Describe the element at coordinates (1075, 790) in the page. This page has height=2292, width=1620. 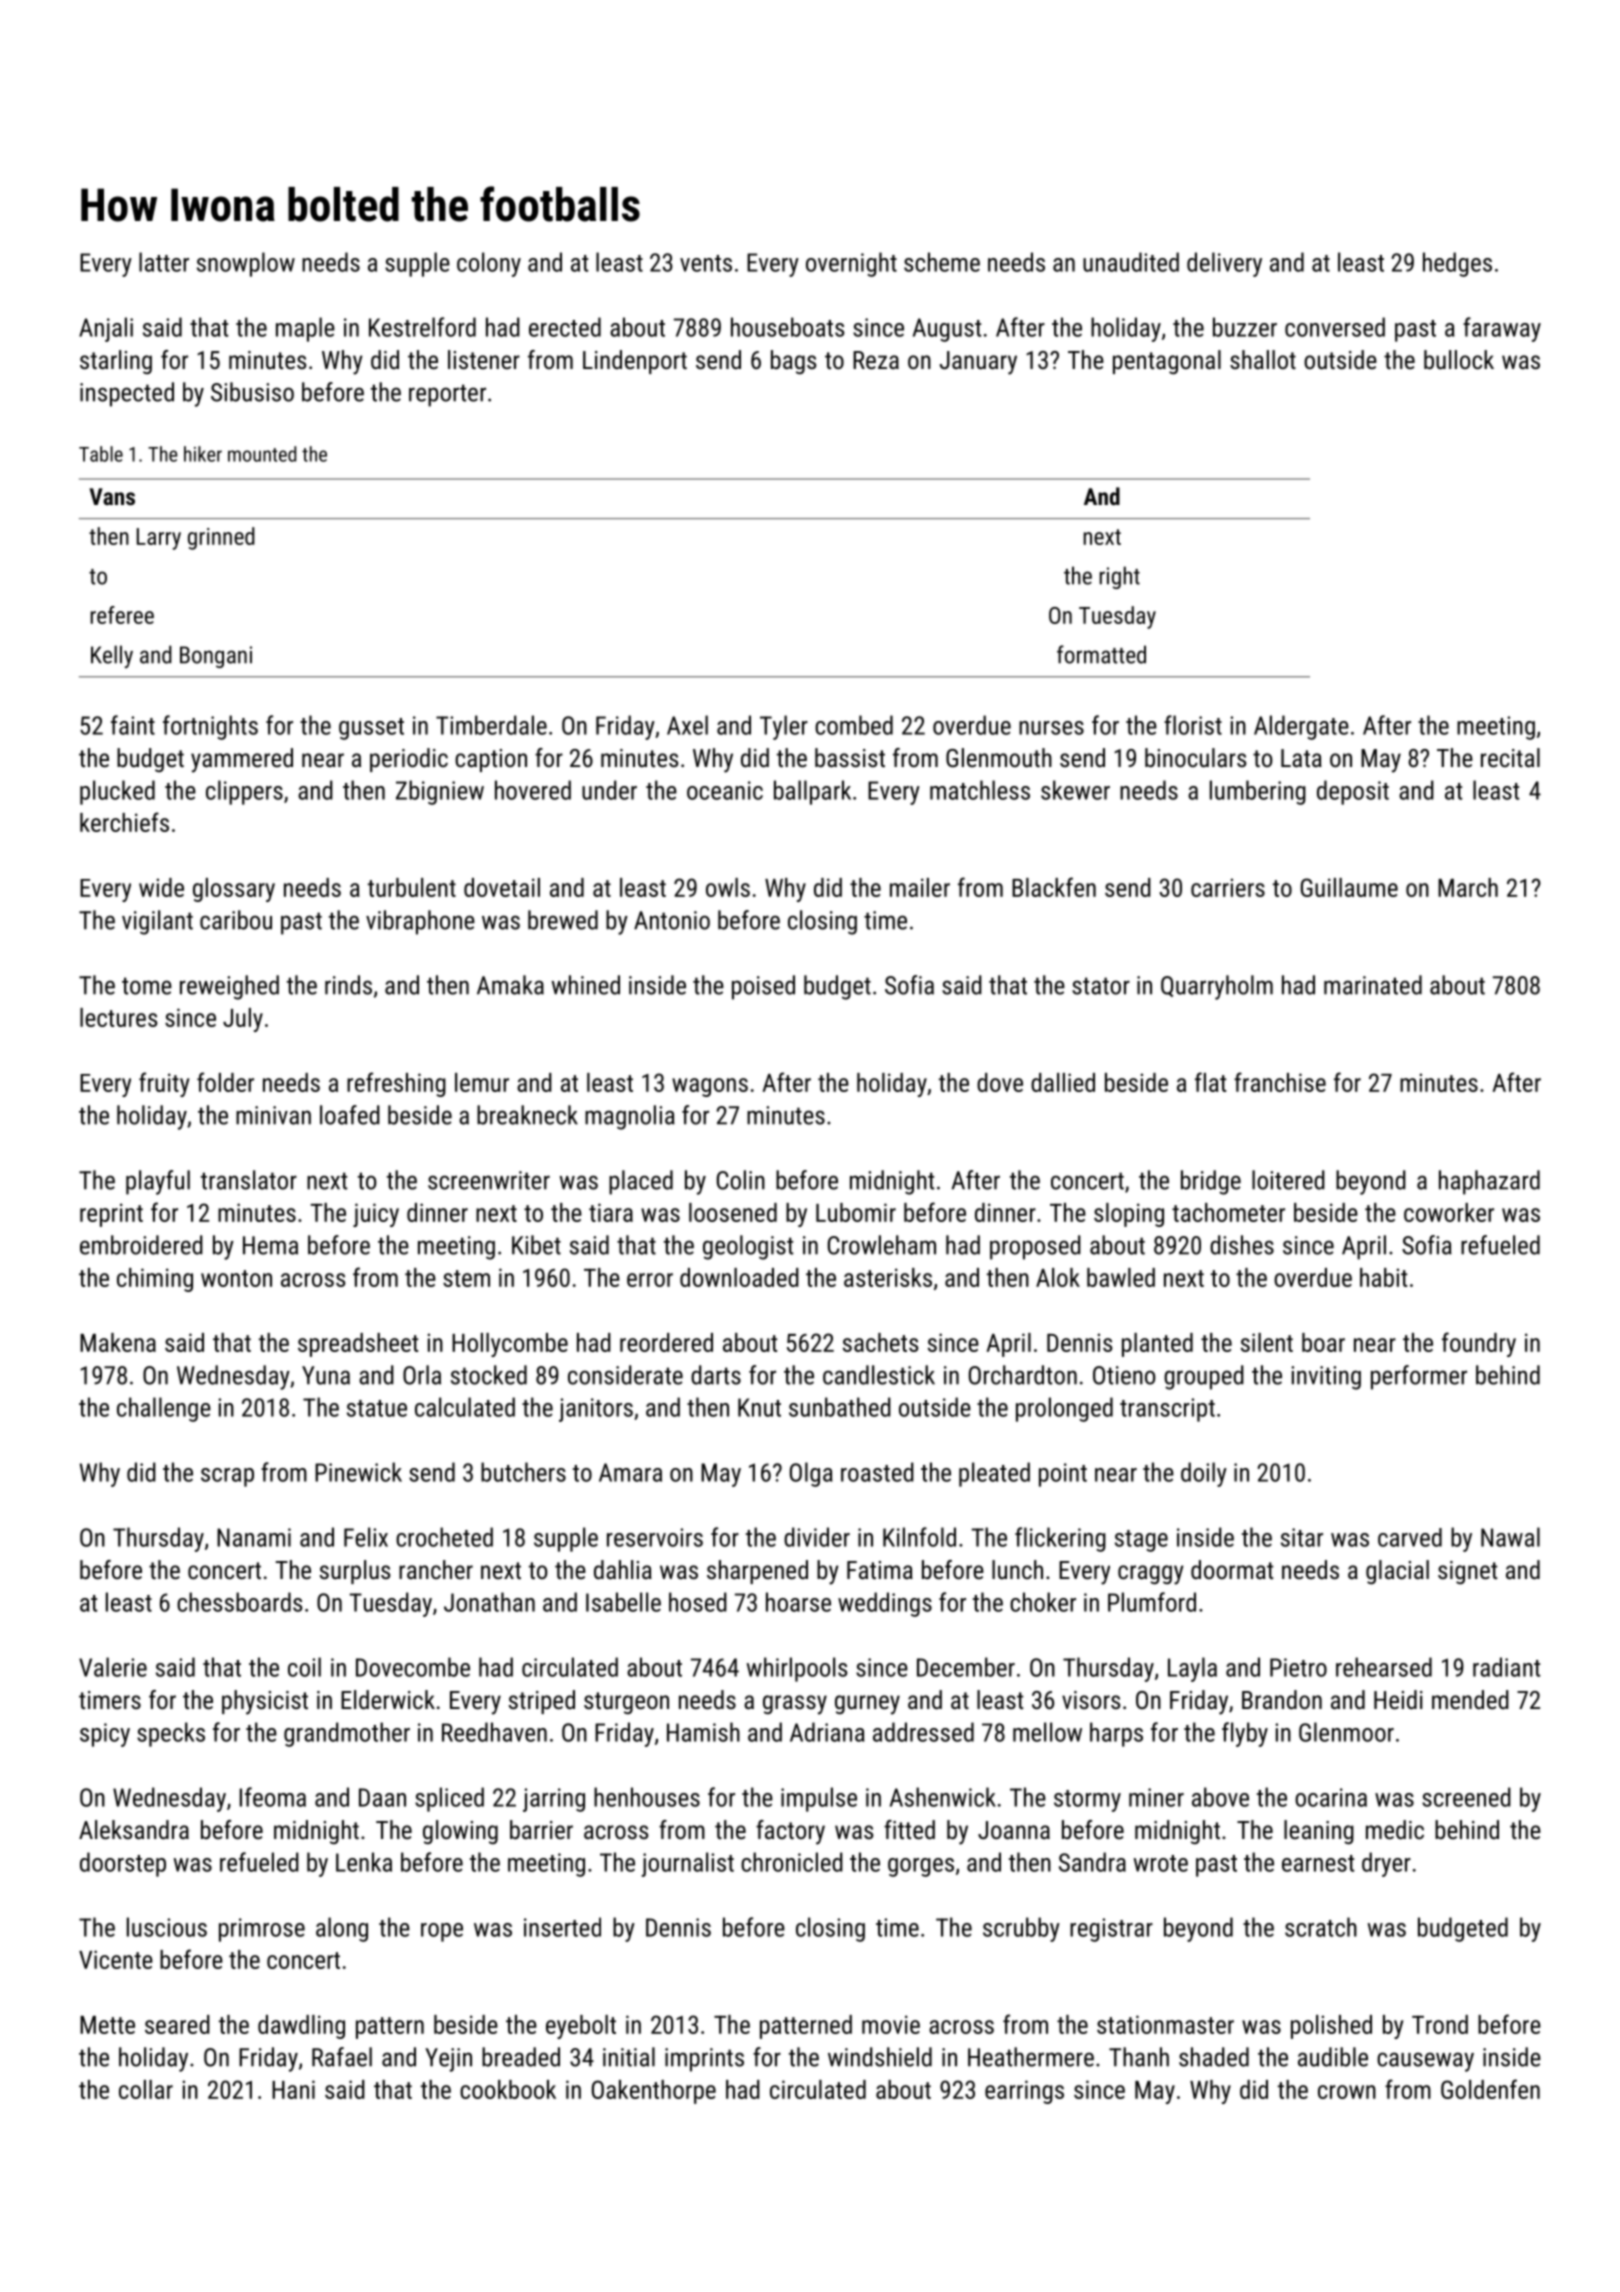
I see `skewer` at that location.
